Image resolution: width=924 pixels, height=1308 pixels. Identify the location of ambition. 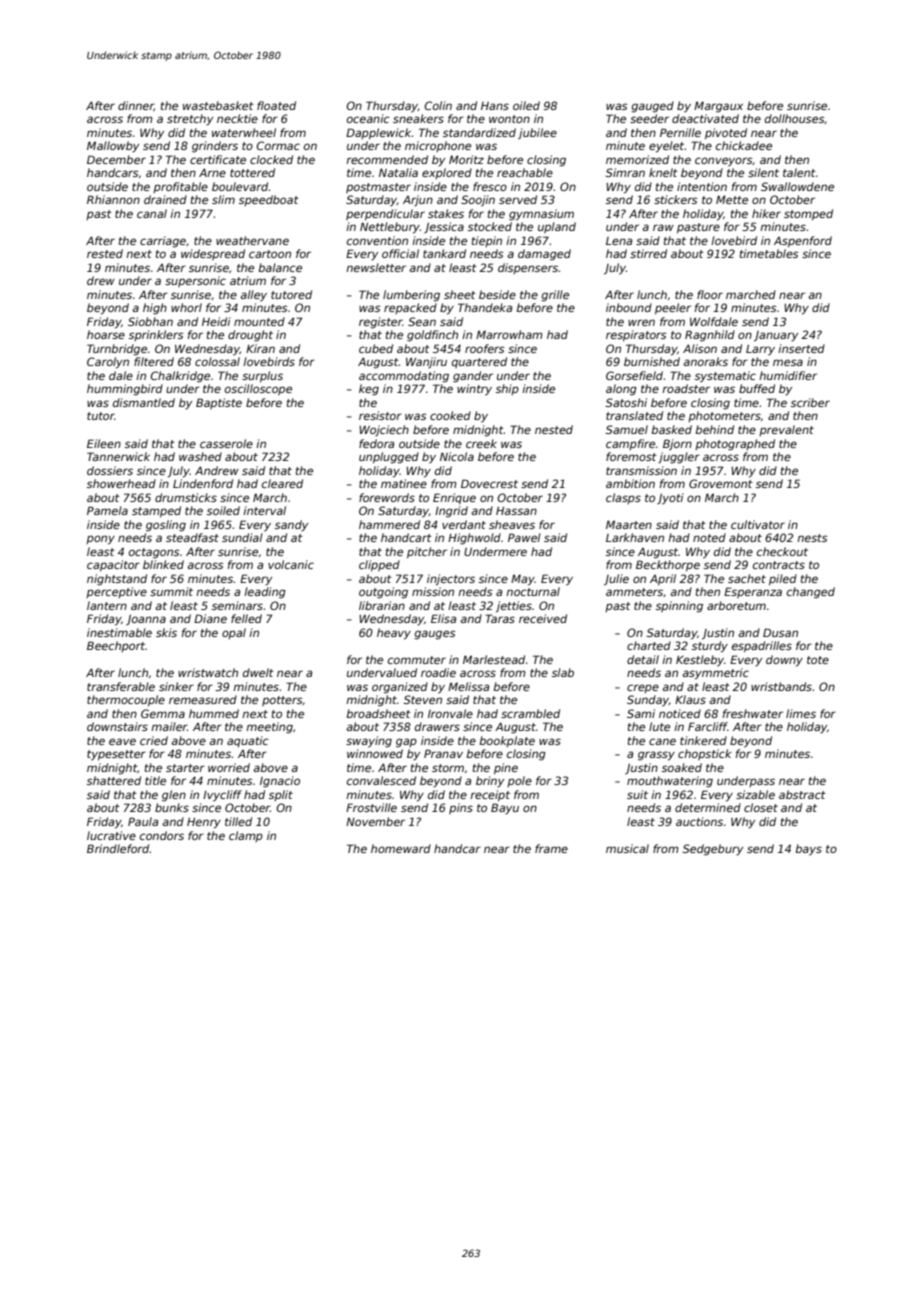
(630, 483).
